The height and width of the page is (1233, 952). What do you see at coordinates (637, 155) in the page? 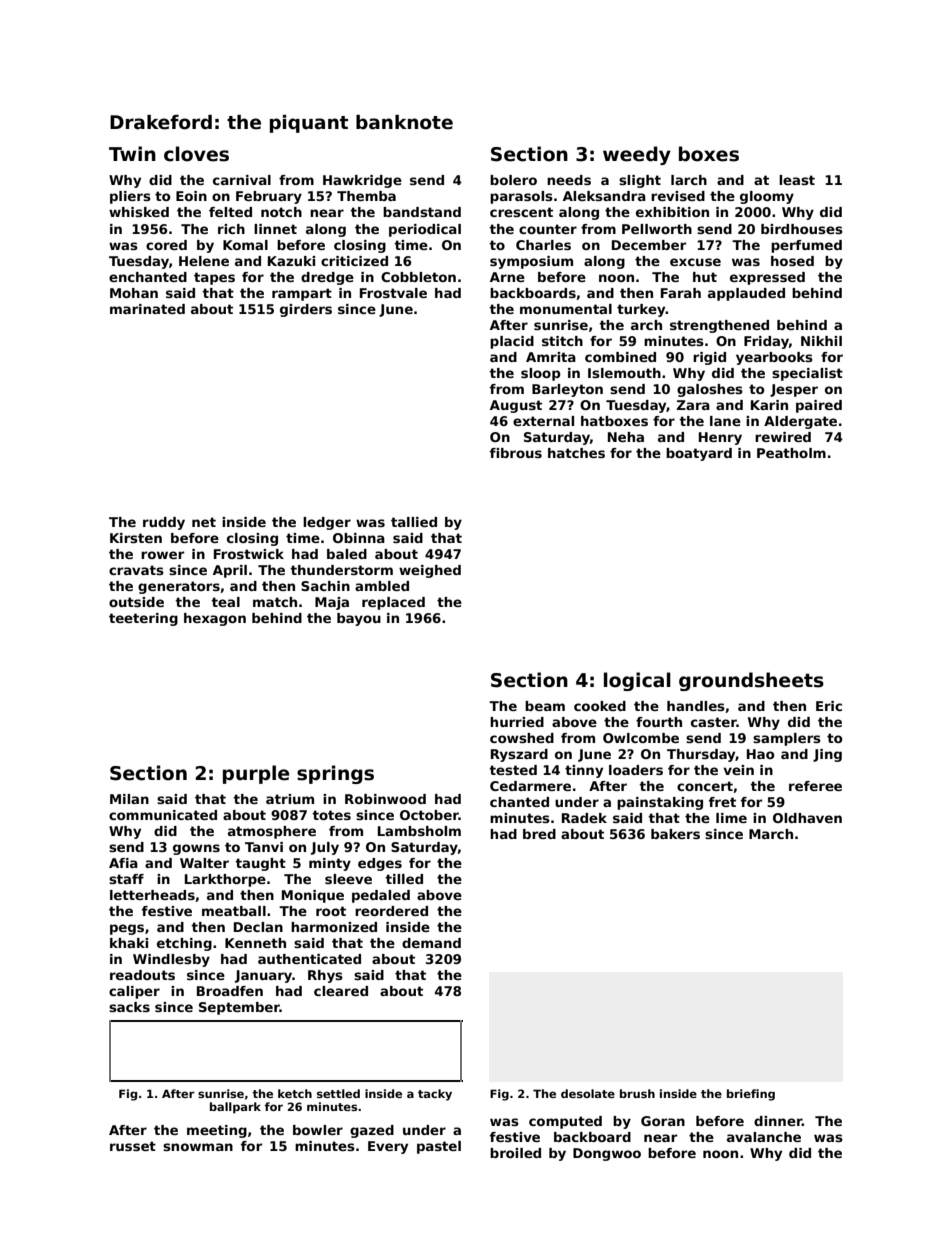
I see `weedy` at bounding box center [637, 155].
